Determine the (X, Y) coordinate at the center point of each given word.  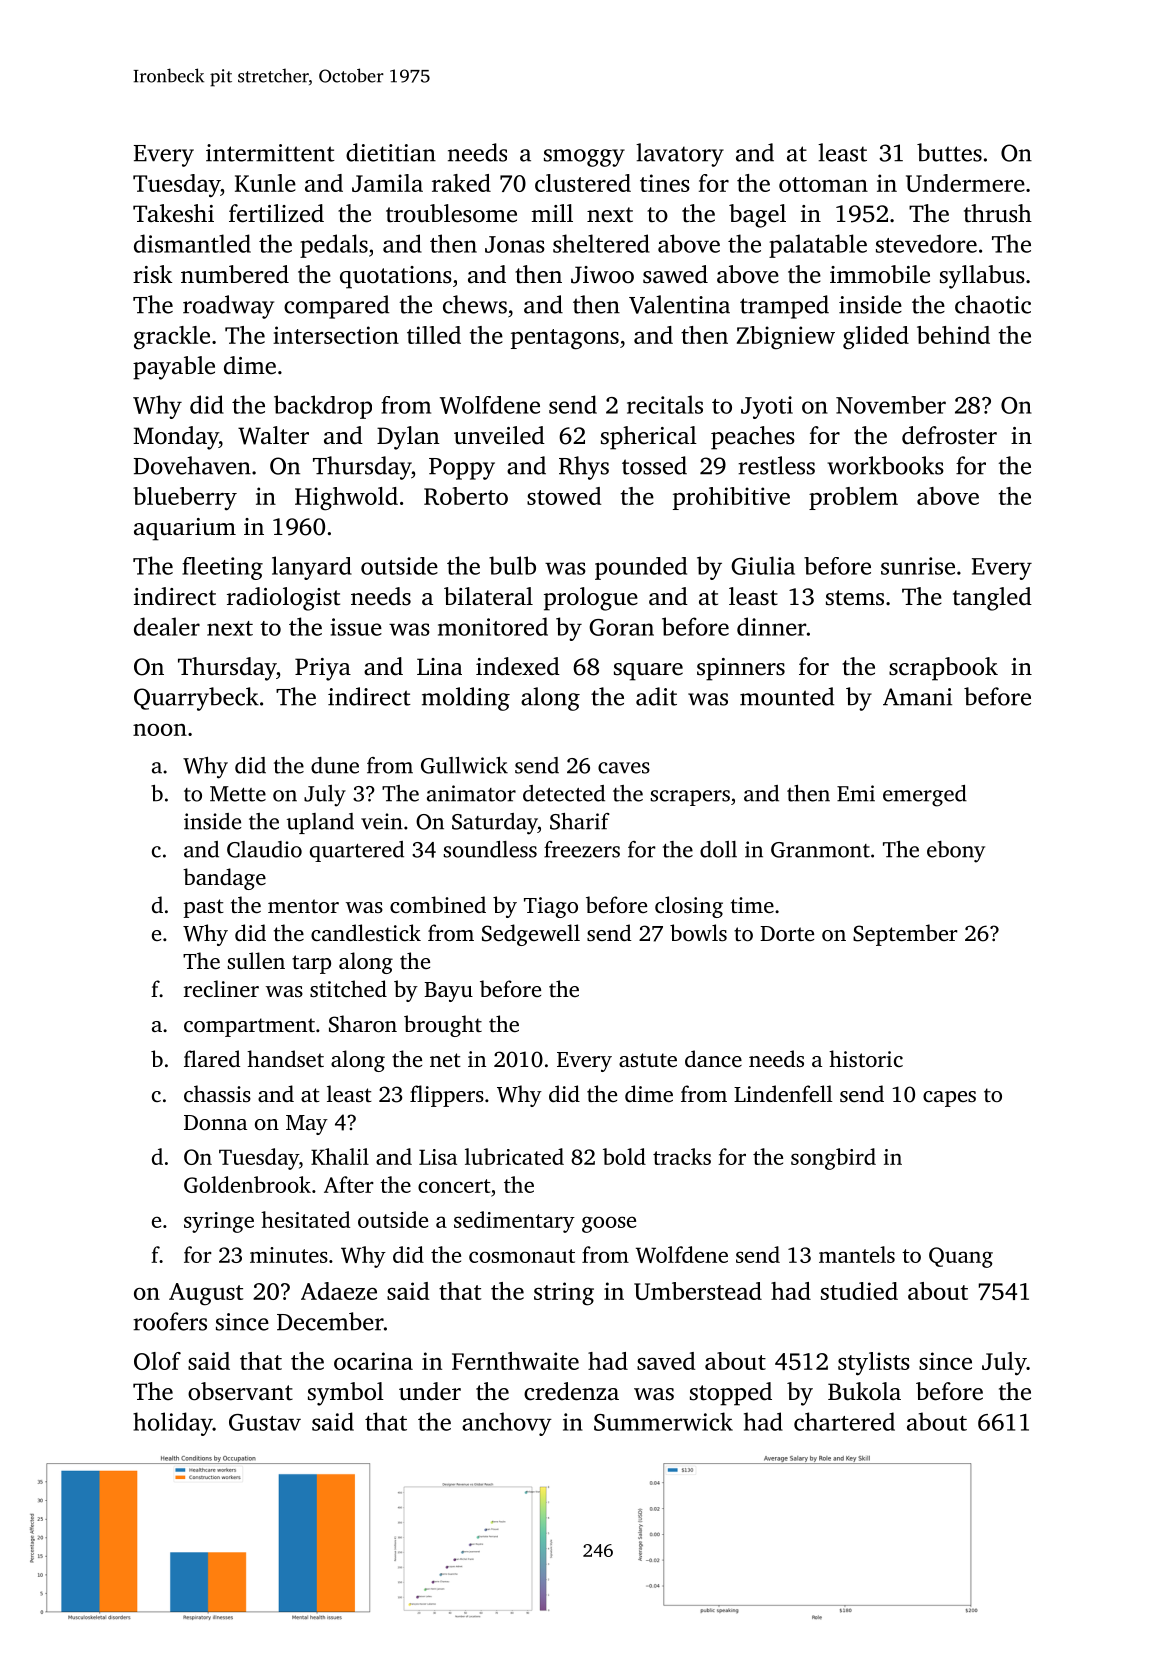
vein (382, 821)
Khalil (340, 1156)
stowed (564, 496)
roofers (170, 1321)
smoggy (584, 158)
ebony (956, 852)
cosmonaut (522, 1256)
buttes (949, 152)
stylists (874, 1364)
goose (609, 1224)
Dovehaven (192, 465)
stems (855, 598)
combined (438, 904)
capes (949, 1099)
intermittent (270, 153)
